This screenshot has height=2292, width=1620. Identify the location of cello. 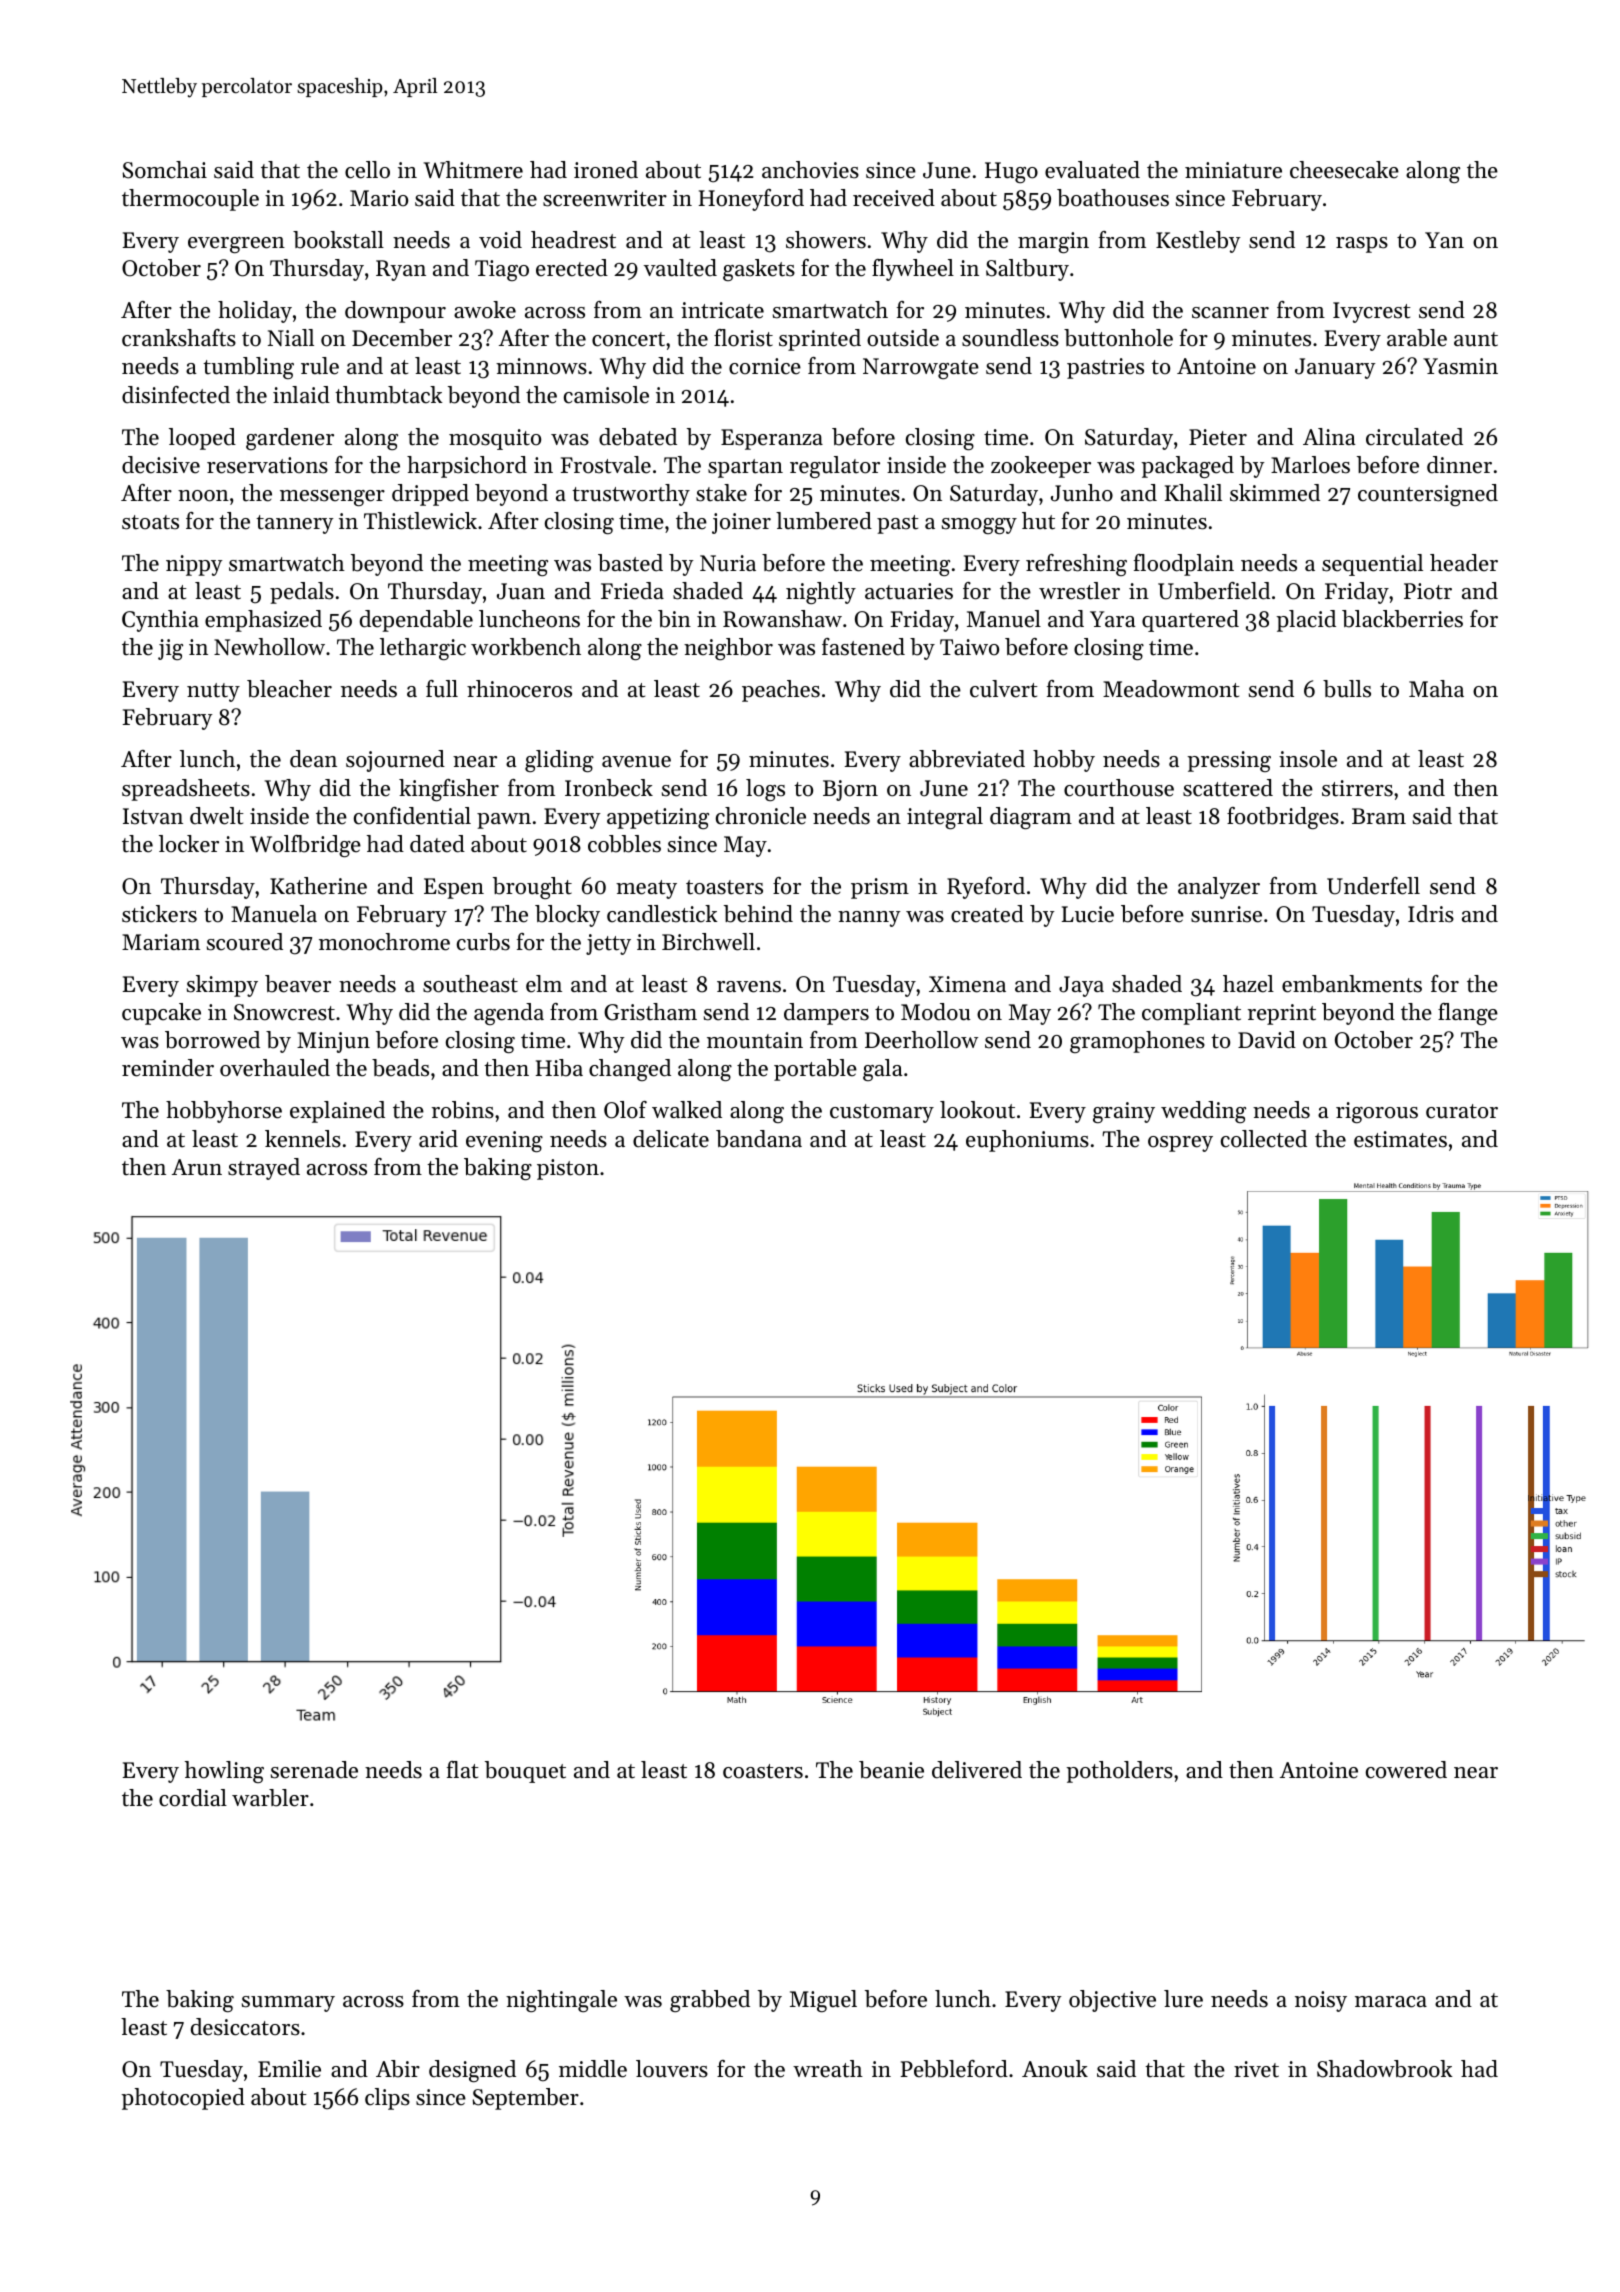
(367, 170).
